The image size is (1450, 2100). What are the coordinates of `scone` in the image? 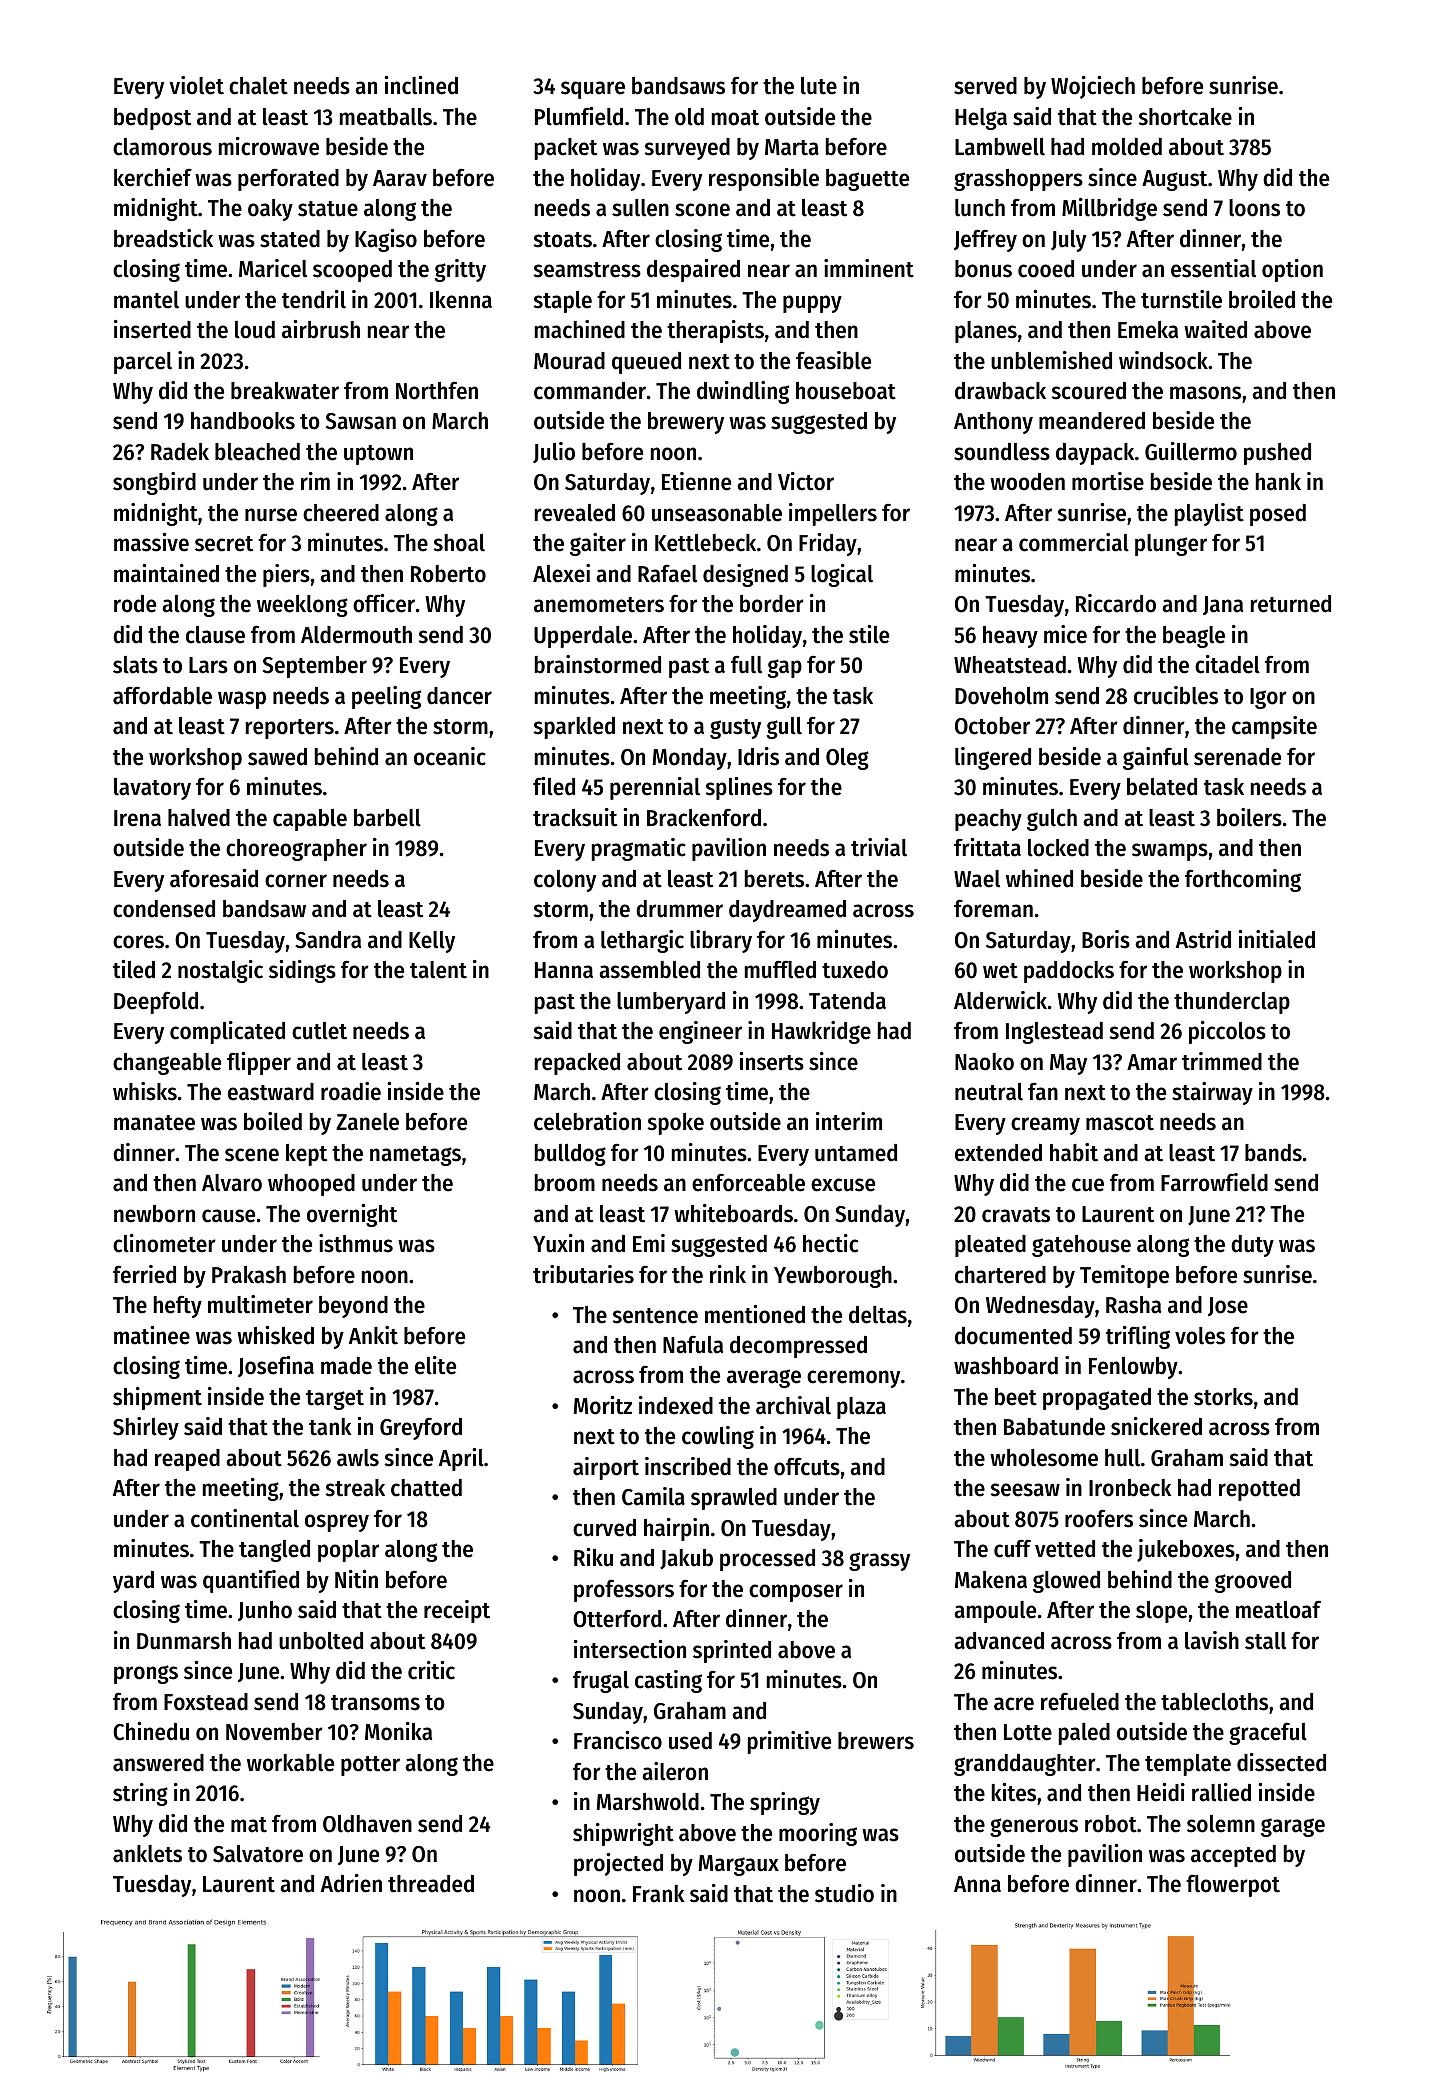 It's located at (702, 210).
